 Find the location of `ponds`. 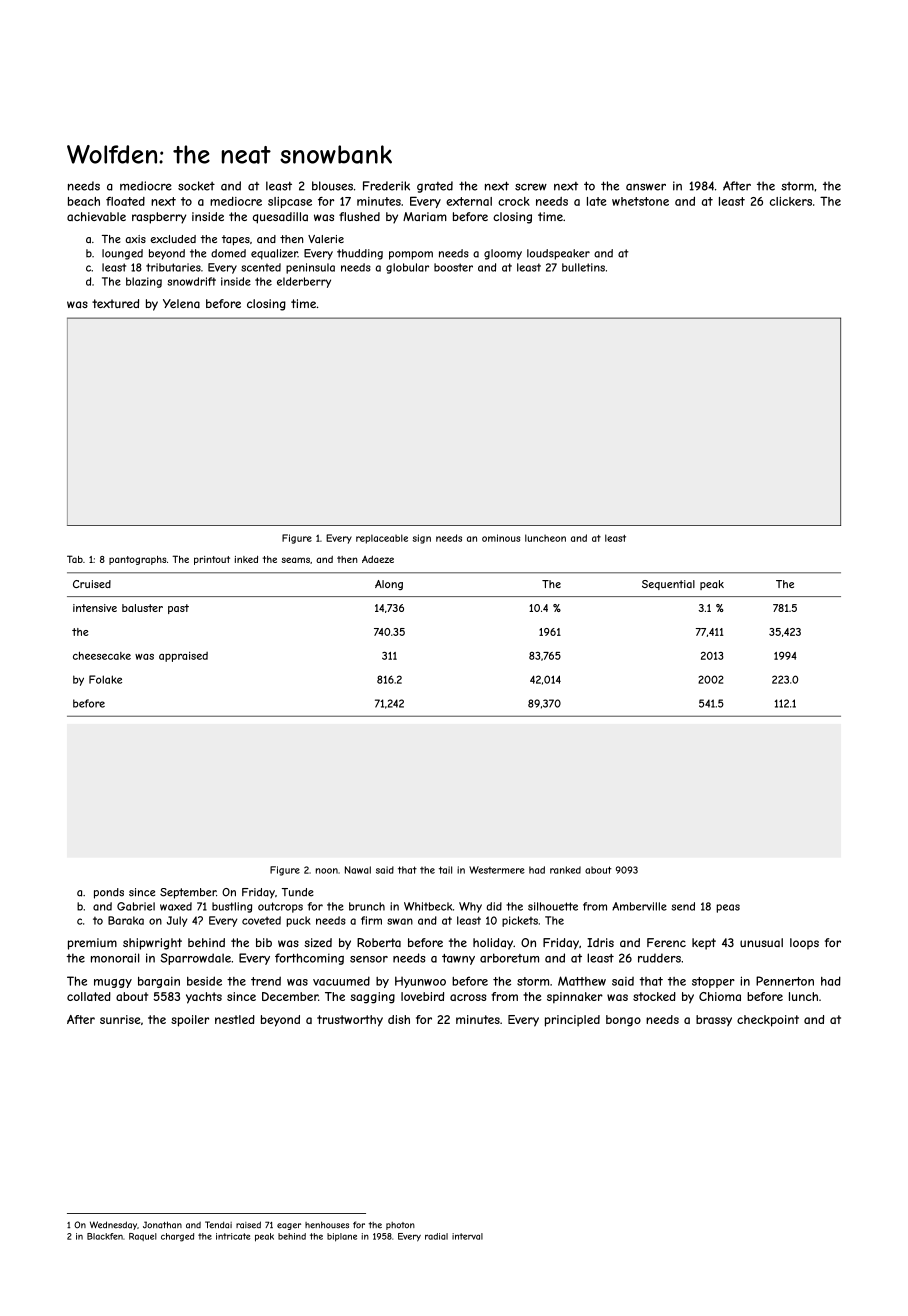

ponds is located at coordinates (109, 893).
